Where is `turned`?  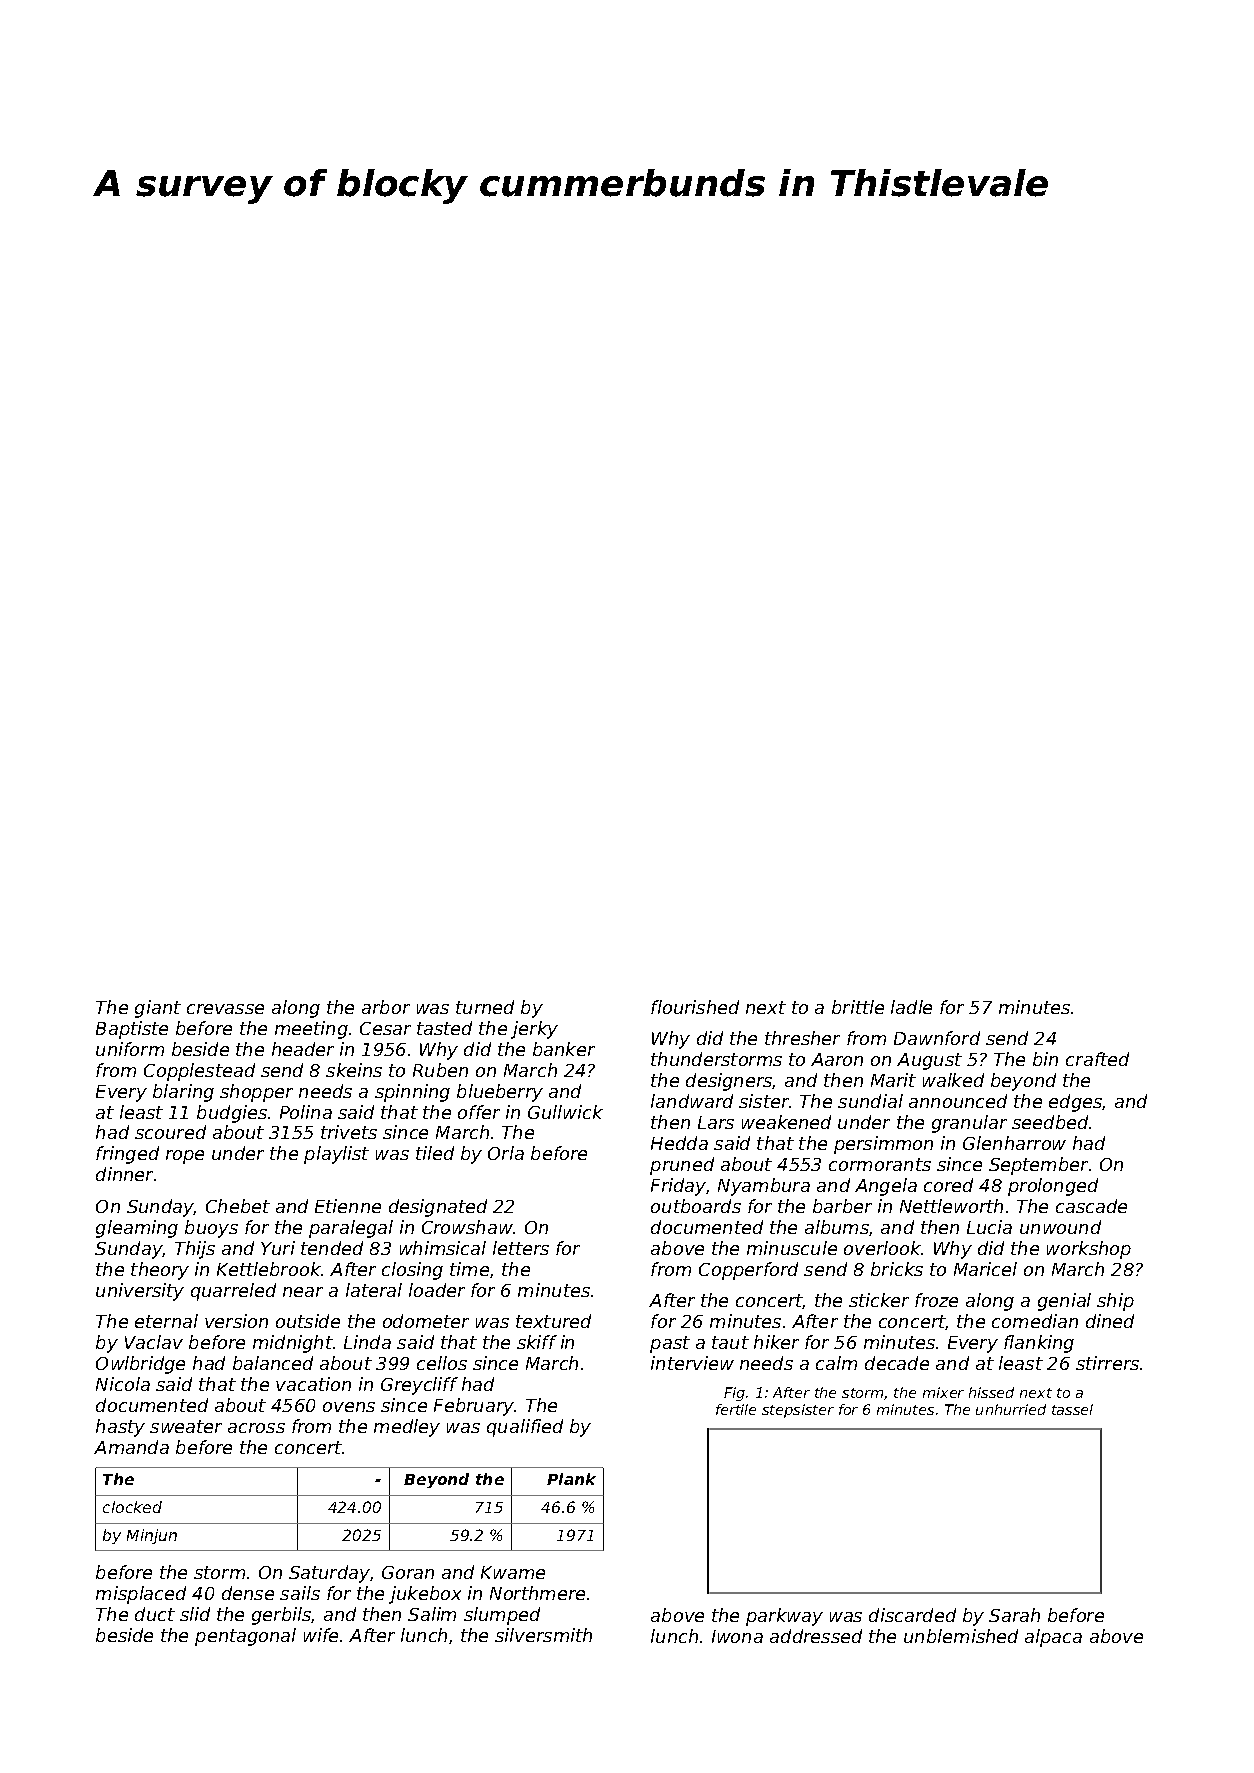 turned is located at coordinates (485, 1007).
